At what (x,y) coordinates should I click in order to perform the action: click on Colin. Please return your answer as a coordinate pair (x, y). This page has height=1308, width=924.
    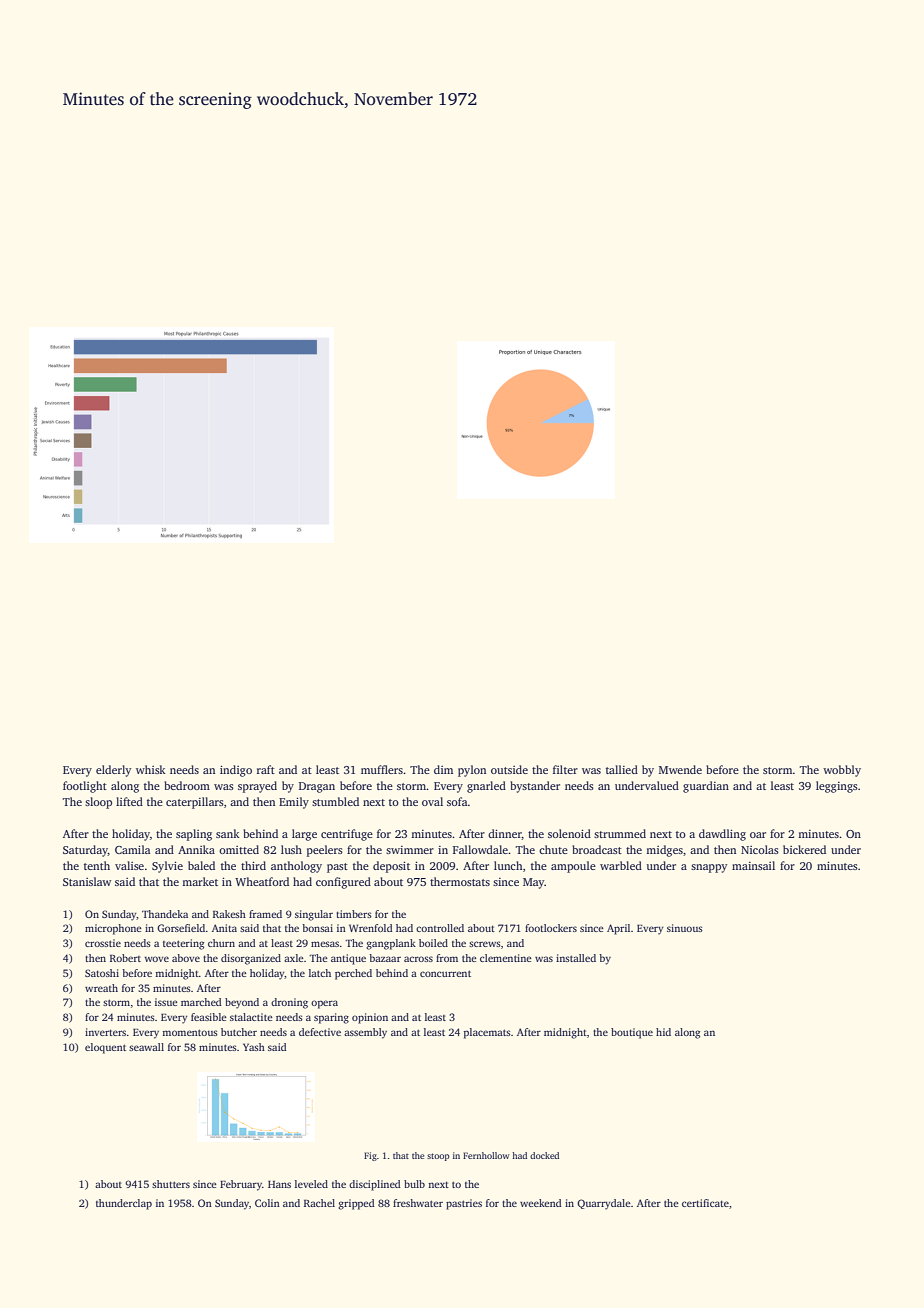
    Looking at the image, I should click on (267, 1203).
